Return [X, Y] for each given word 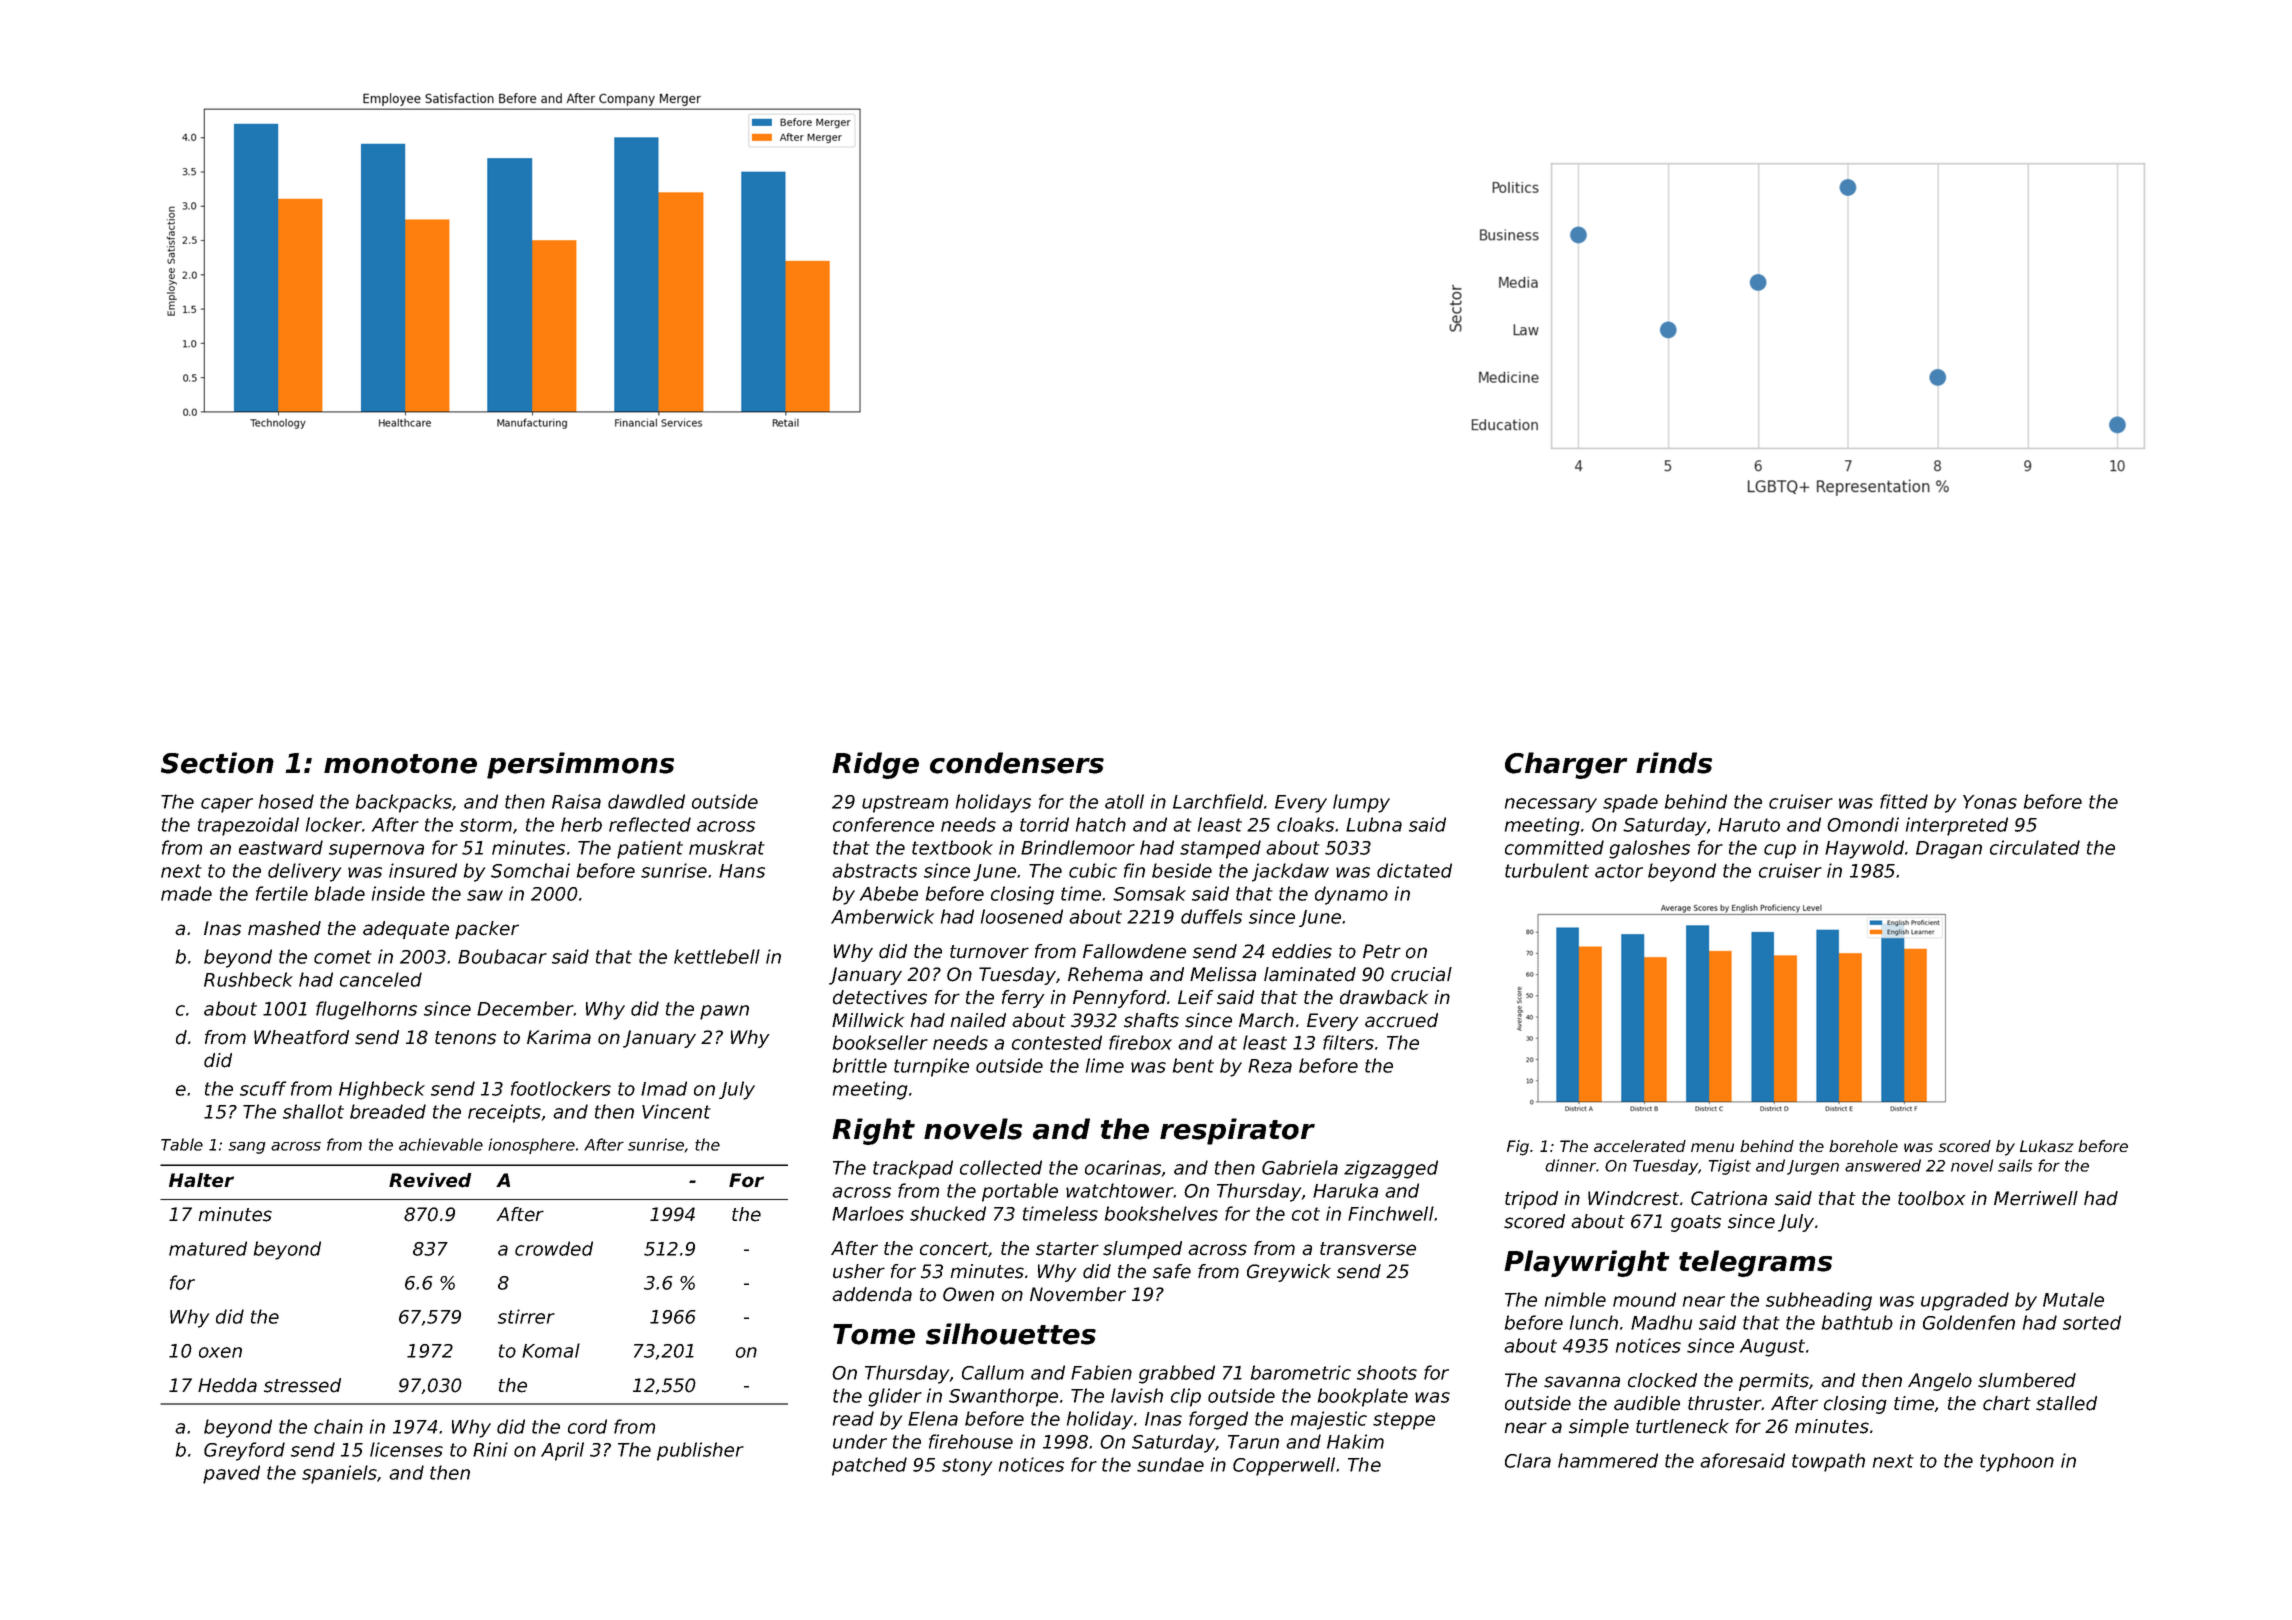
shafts [1151, 1020]
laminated [1310, 974]
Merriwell [2036, 1198]
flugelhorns [366, 1010]
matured [208, 1248]
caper [227, 805]
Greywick [1289, 1273]
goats [1696, 1223]
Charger [1566, 765]
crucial [1421, 974]
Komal [551, 1350]
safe [1172, 1271]
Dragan [1949, 850]
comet [343, 957]
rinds [1674, 763]
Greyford [244, 1451]
